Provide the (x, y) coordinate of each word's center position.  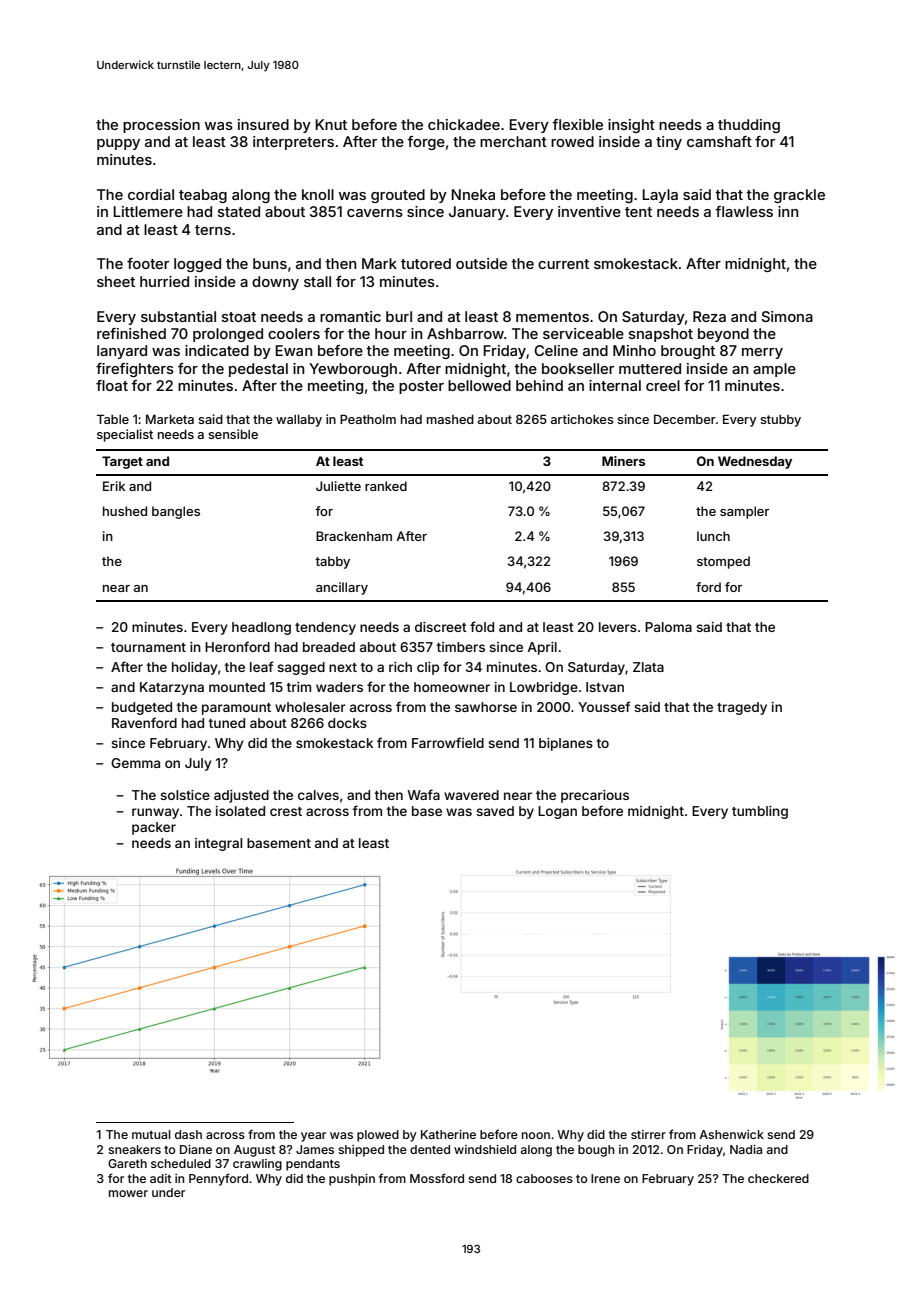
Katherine (448, 1134)
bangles (176, 512)
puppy (118, 144)
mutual (151, 1134)
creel (663, 385)
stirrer (648, 1134)
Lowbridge (544, 688)
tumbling (760, 812)
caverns (375, 213)
